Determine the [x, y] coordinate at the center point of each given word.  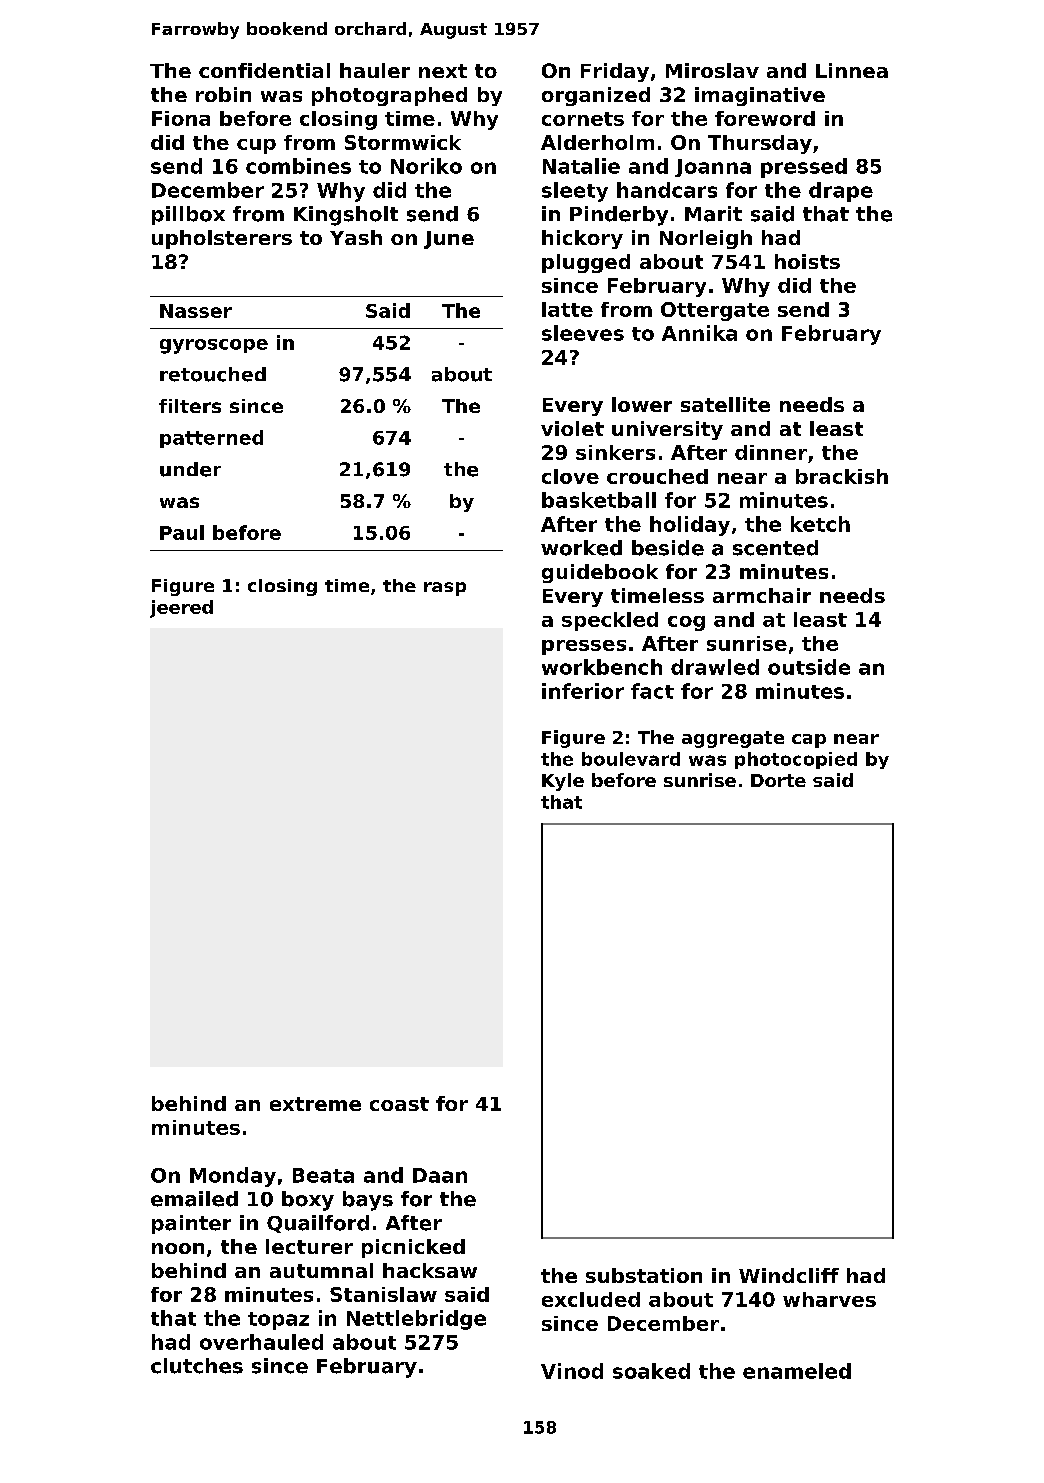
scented [775, 548]
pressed [804, 168]
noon [178, 1248]
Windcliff [789, 1275]
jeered [181, 609]
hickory [582, 239]
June [449, 240]
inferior [583, 691]
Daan [440, 1175]
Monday [233, 1177]
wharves [829, 1299]
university [667, 430]
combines [298, 166]
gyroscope [214, 346]
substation [644, 1275]
